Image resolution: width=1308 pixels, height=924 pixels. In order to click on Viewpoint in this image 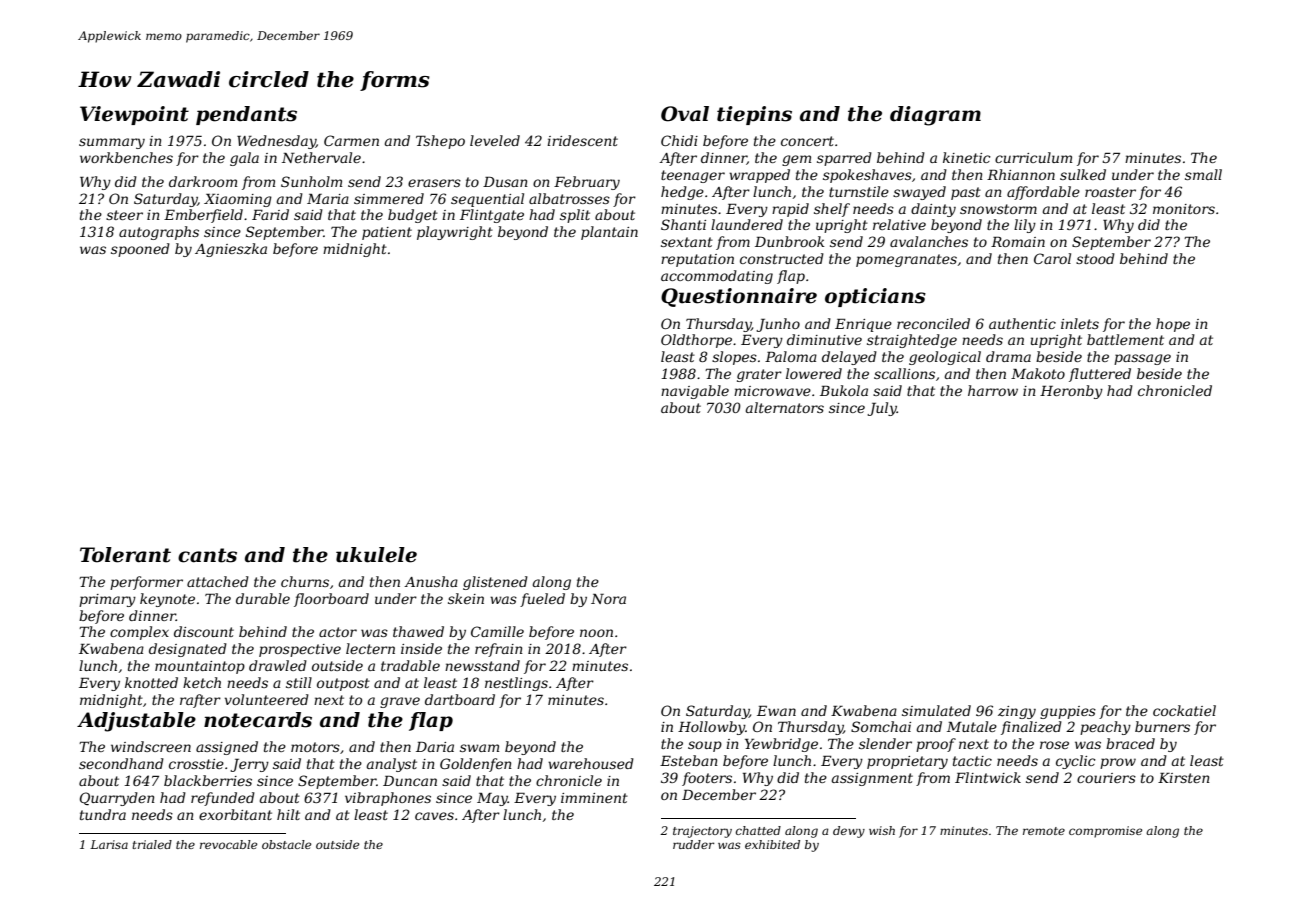, I will do `click(134, 115)`.
